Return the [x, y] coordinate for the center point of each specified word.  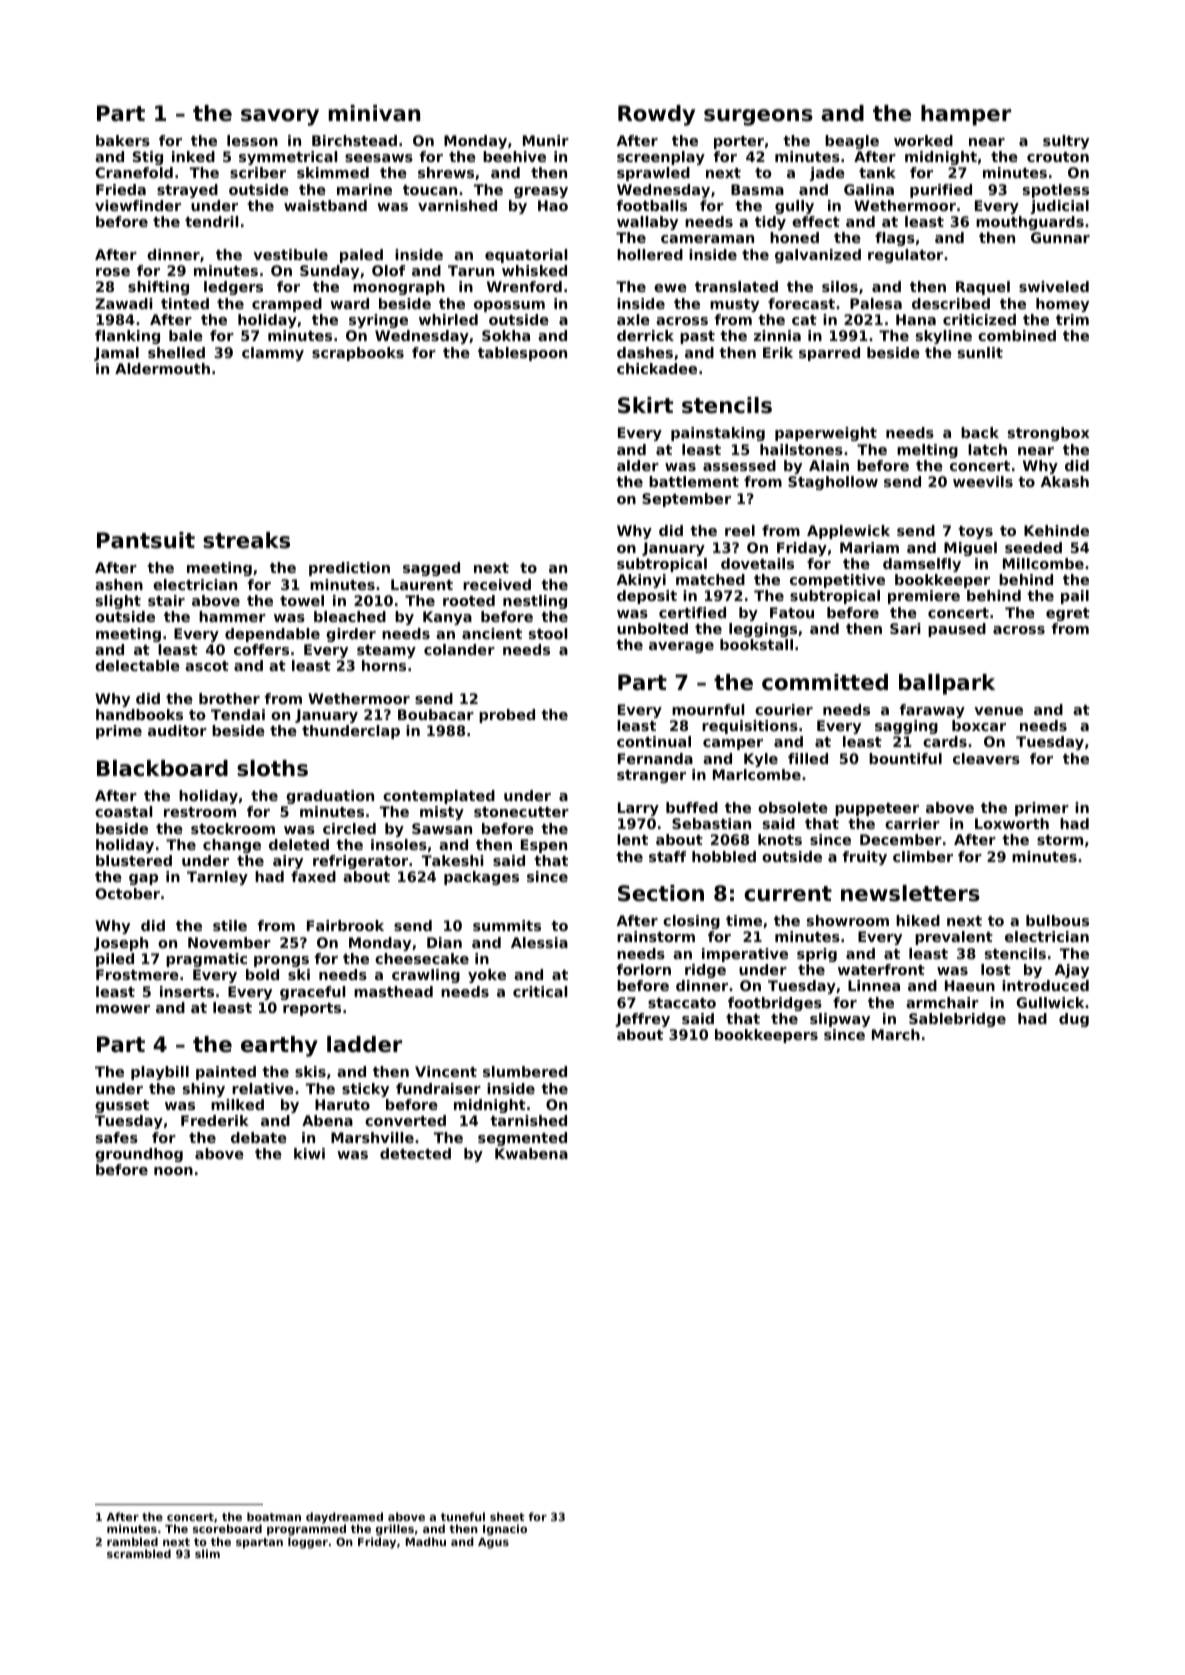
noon [173, 1171]
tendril [211, 221]
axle [633, 319]
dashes [645, 352]
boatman [274, 1516]
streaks [246, 540]
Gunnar [1060, 237]
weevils [983, 481]
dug [1074, 1020]
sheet [507, 1516]
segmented [522, 1139]
